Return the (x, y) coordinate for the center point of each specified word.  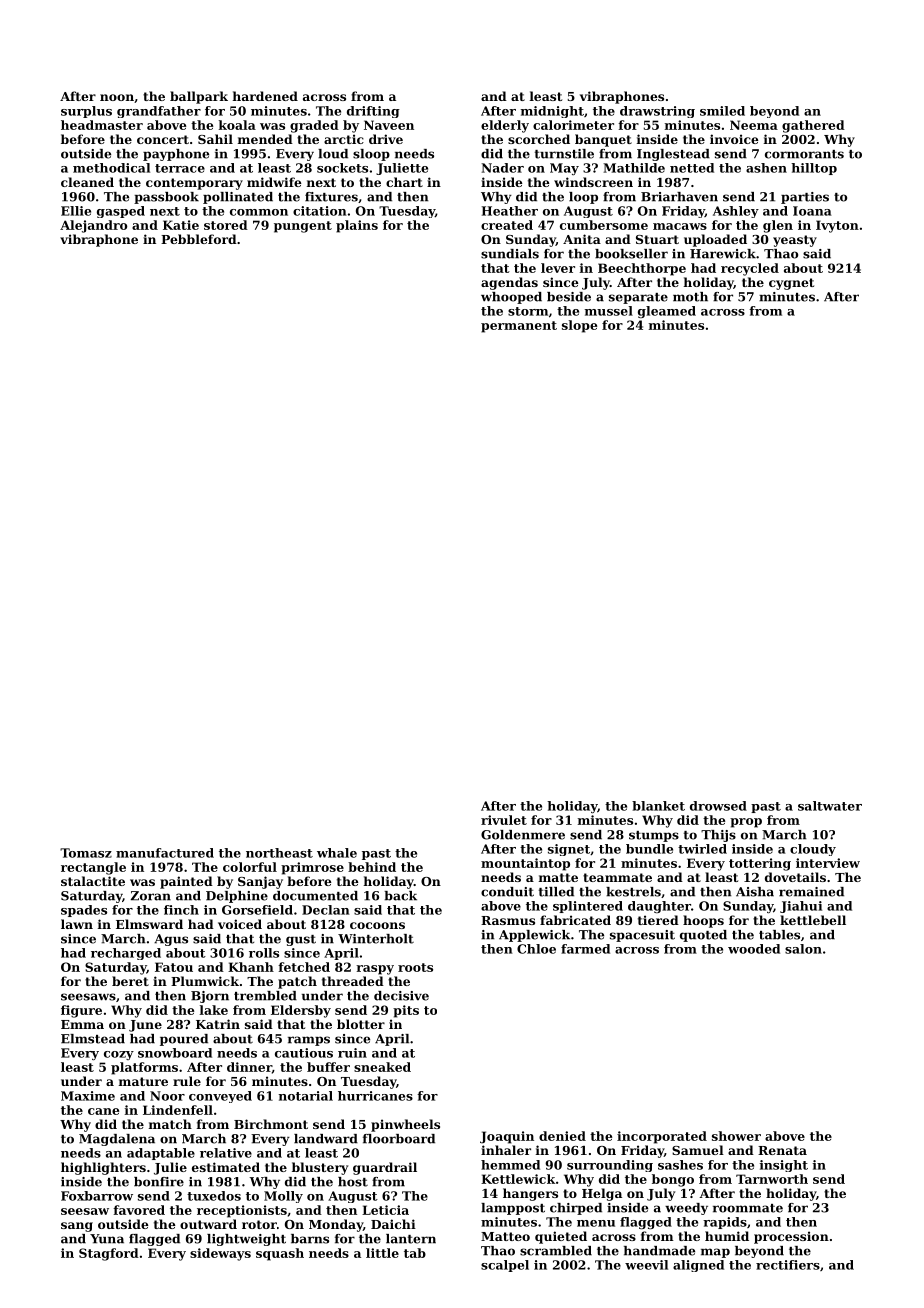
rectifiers (788, 1265)
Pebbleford (199, 239)
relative (226, 1153)
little (382, 1253)
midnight (552, 112)
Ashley (736, 212)
